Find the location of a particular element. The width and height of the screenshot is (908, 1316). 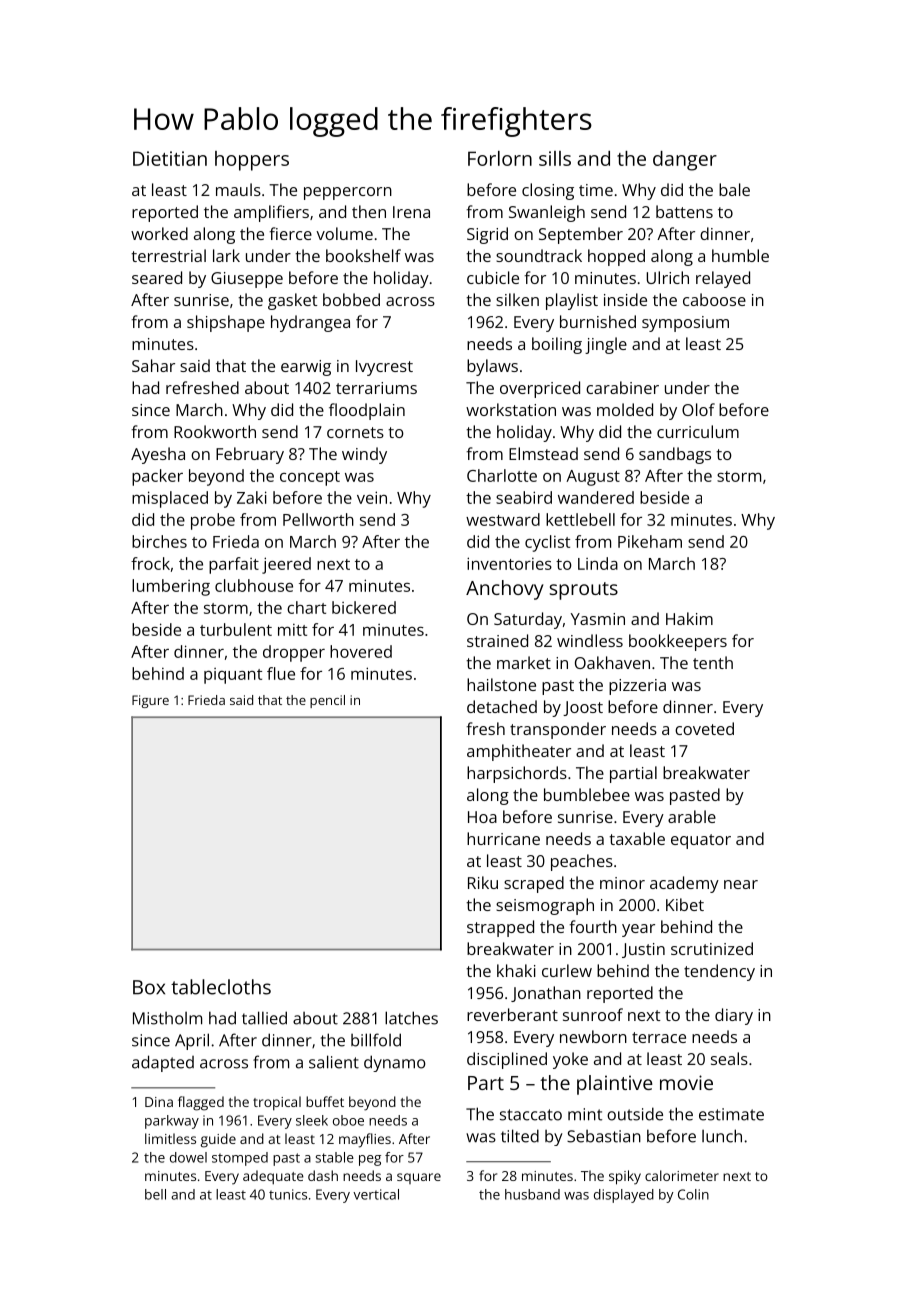

tenth is located at coordinates (713, 662).
